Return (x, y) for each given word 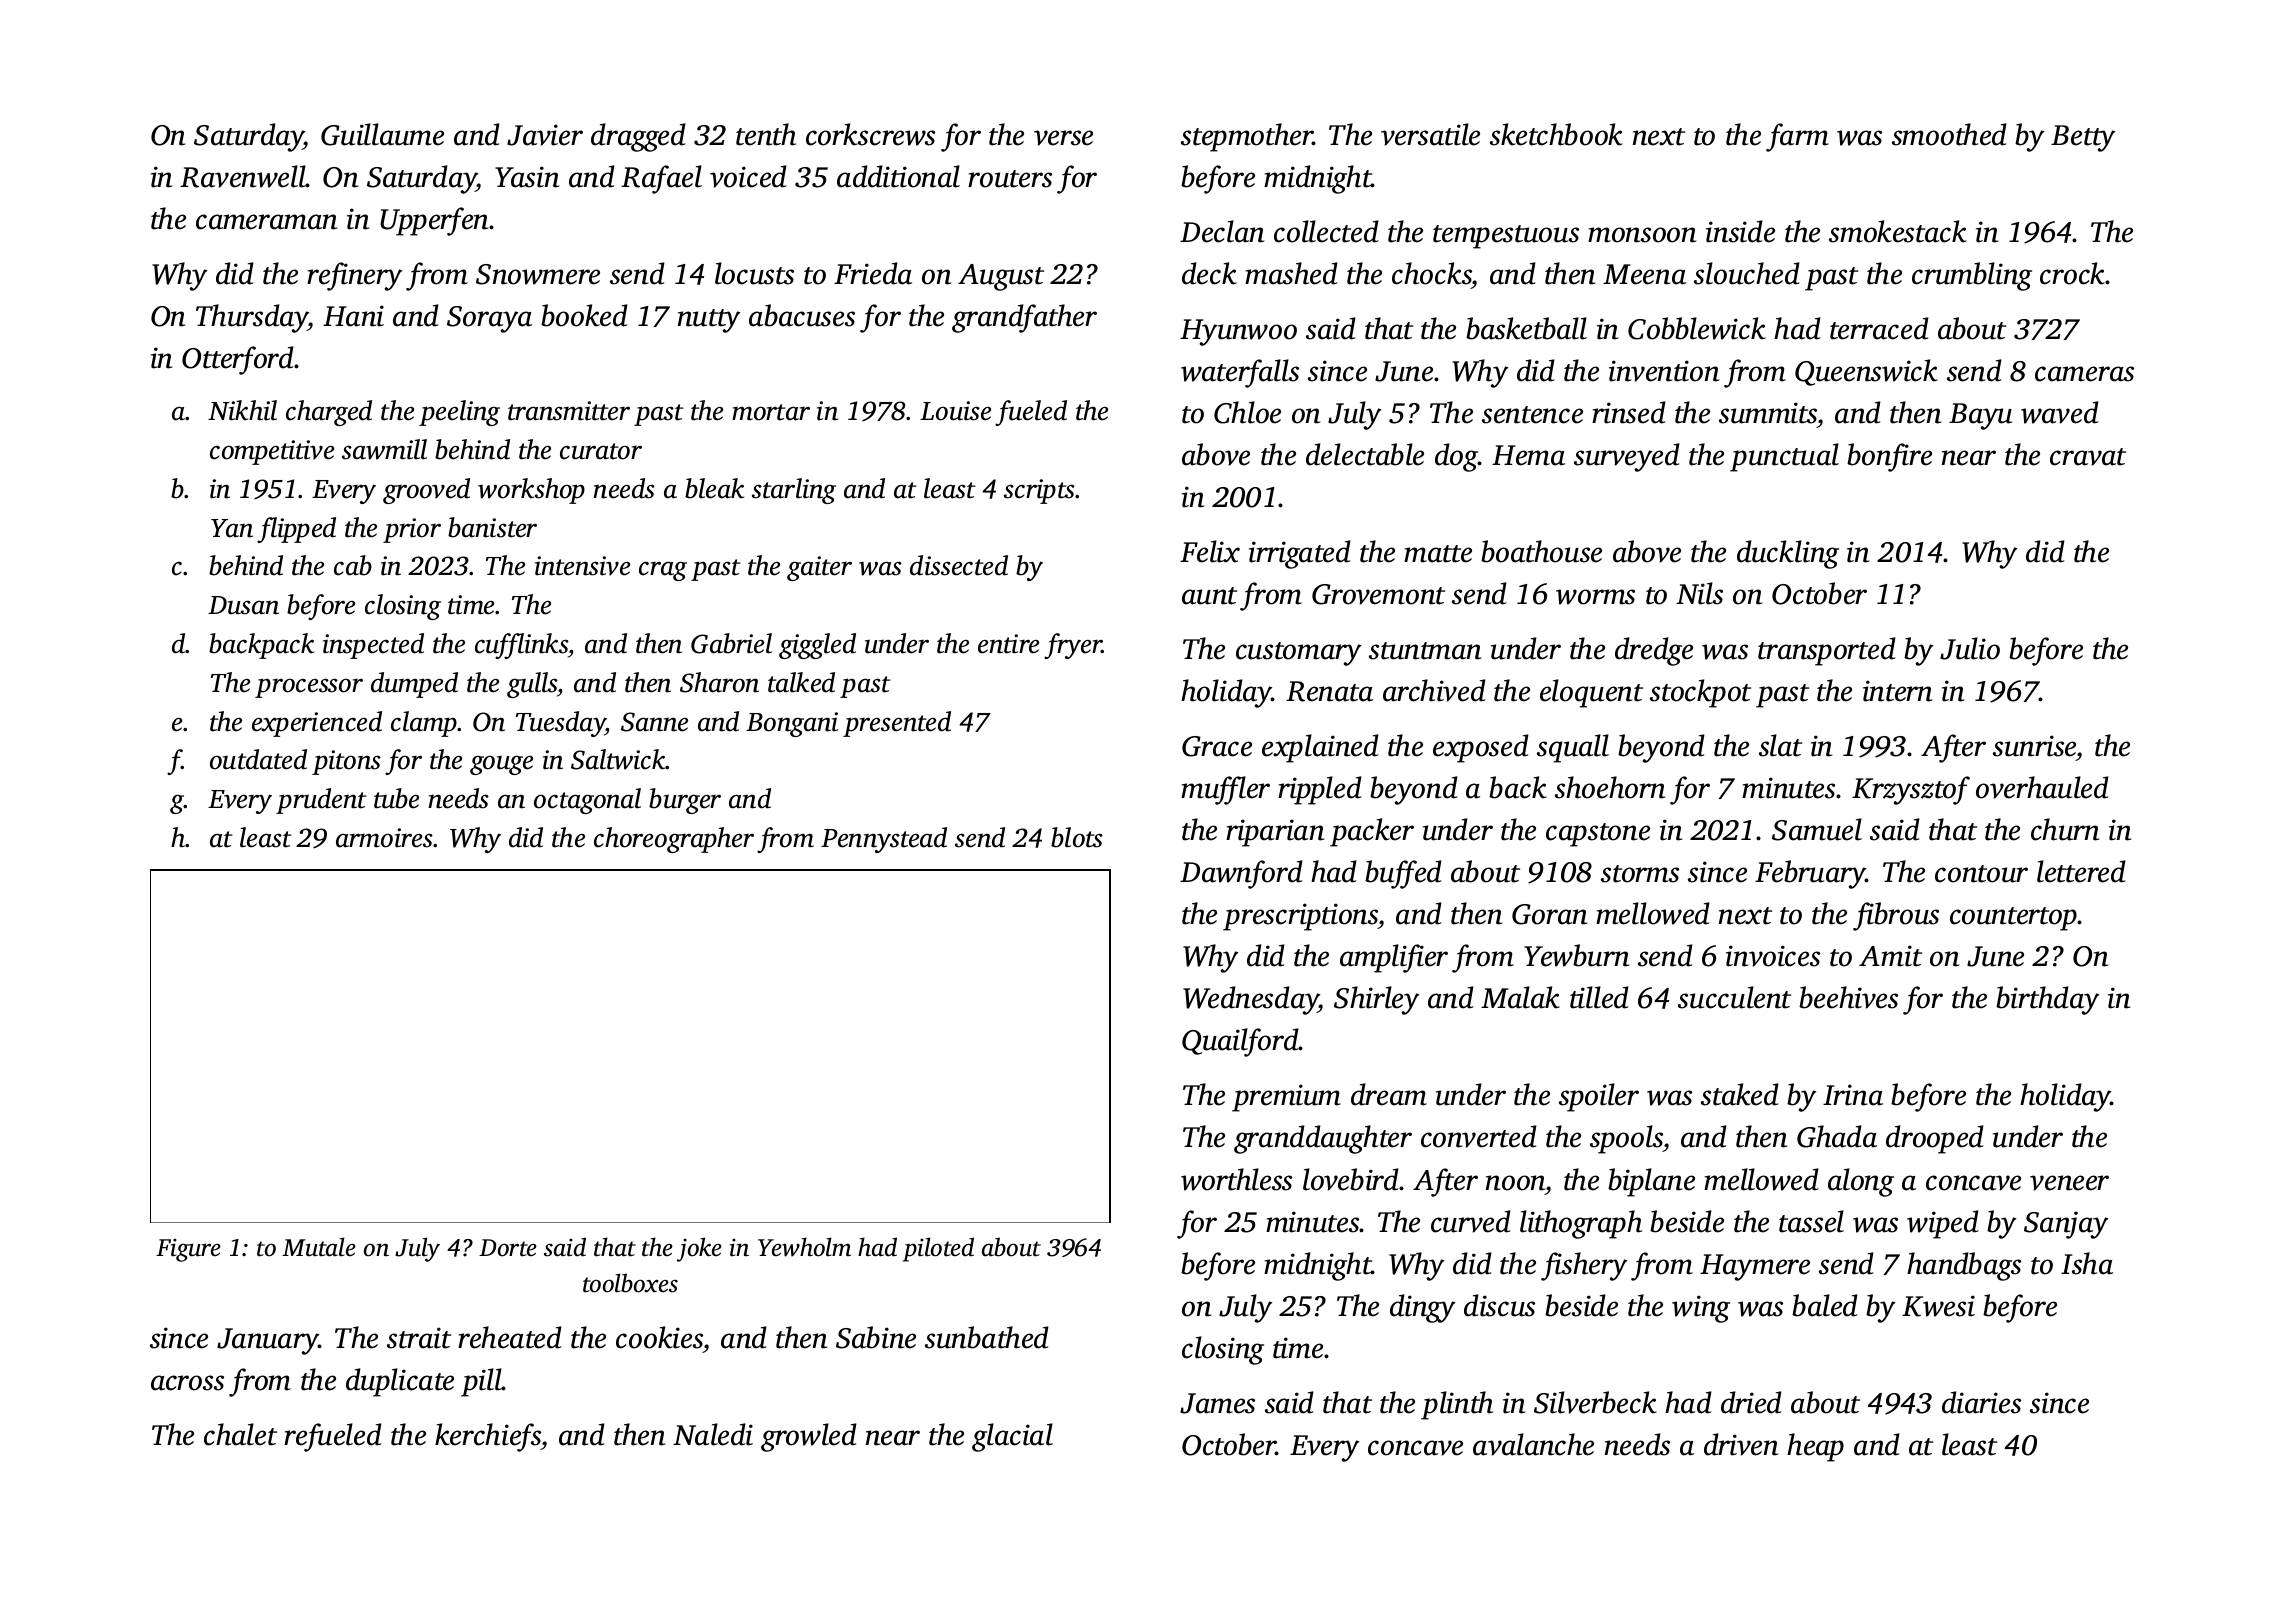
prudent (321, 801)
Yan (232, 528)
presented (897, 724)
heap (1815, 1447)
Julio (1970, 648)
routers (1010, 179)
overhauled (2042, 787)
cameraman (266, 222)
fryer (1073, 646)
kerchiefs (488, 1437)
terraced (1879, 328)
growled (809, 1437)
